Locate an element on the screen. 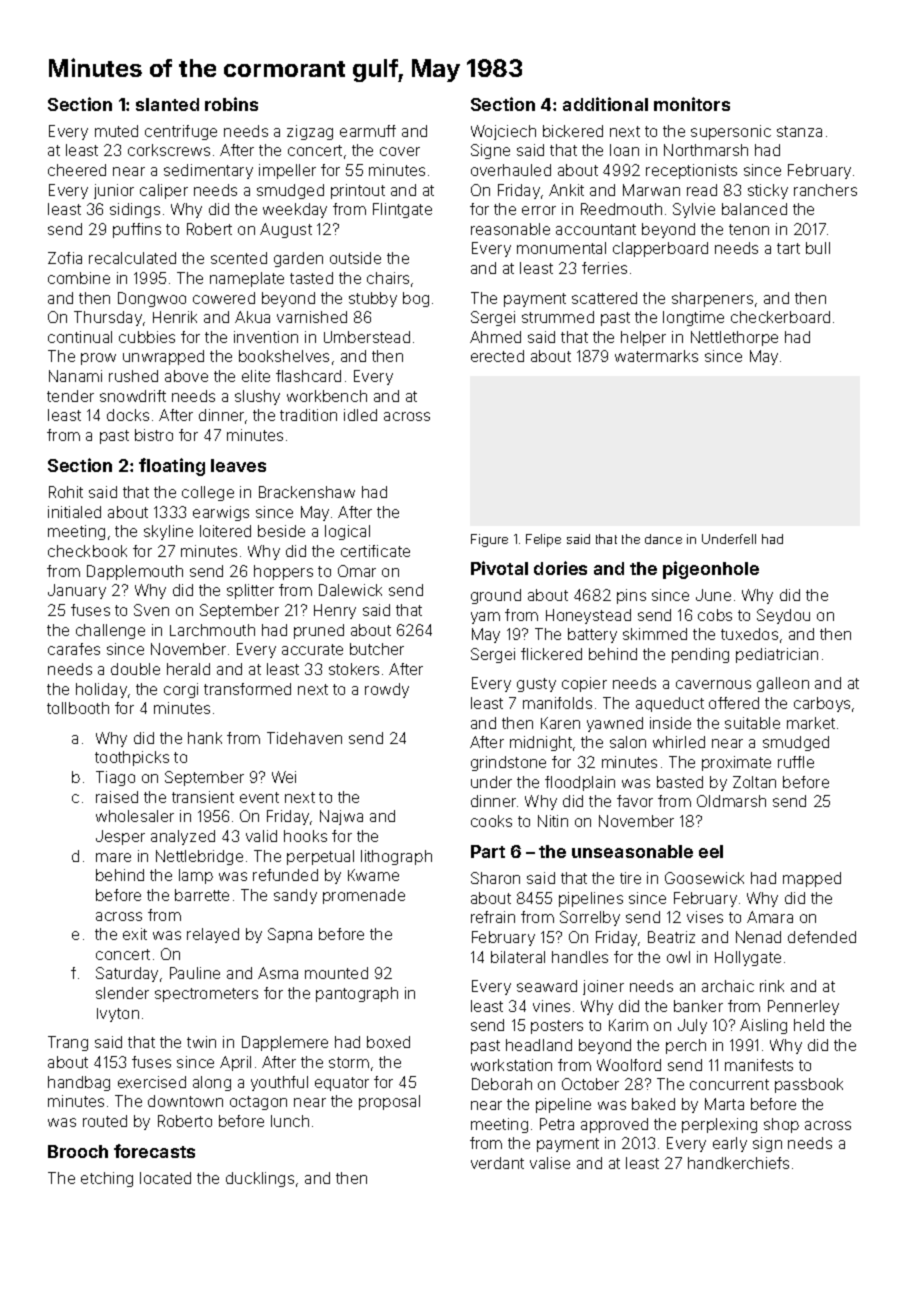  toothpicks is located at coordinates (132, 758).
